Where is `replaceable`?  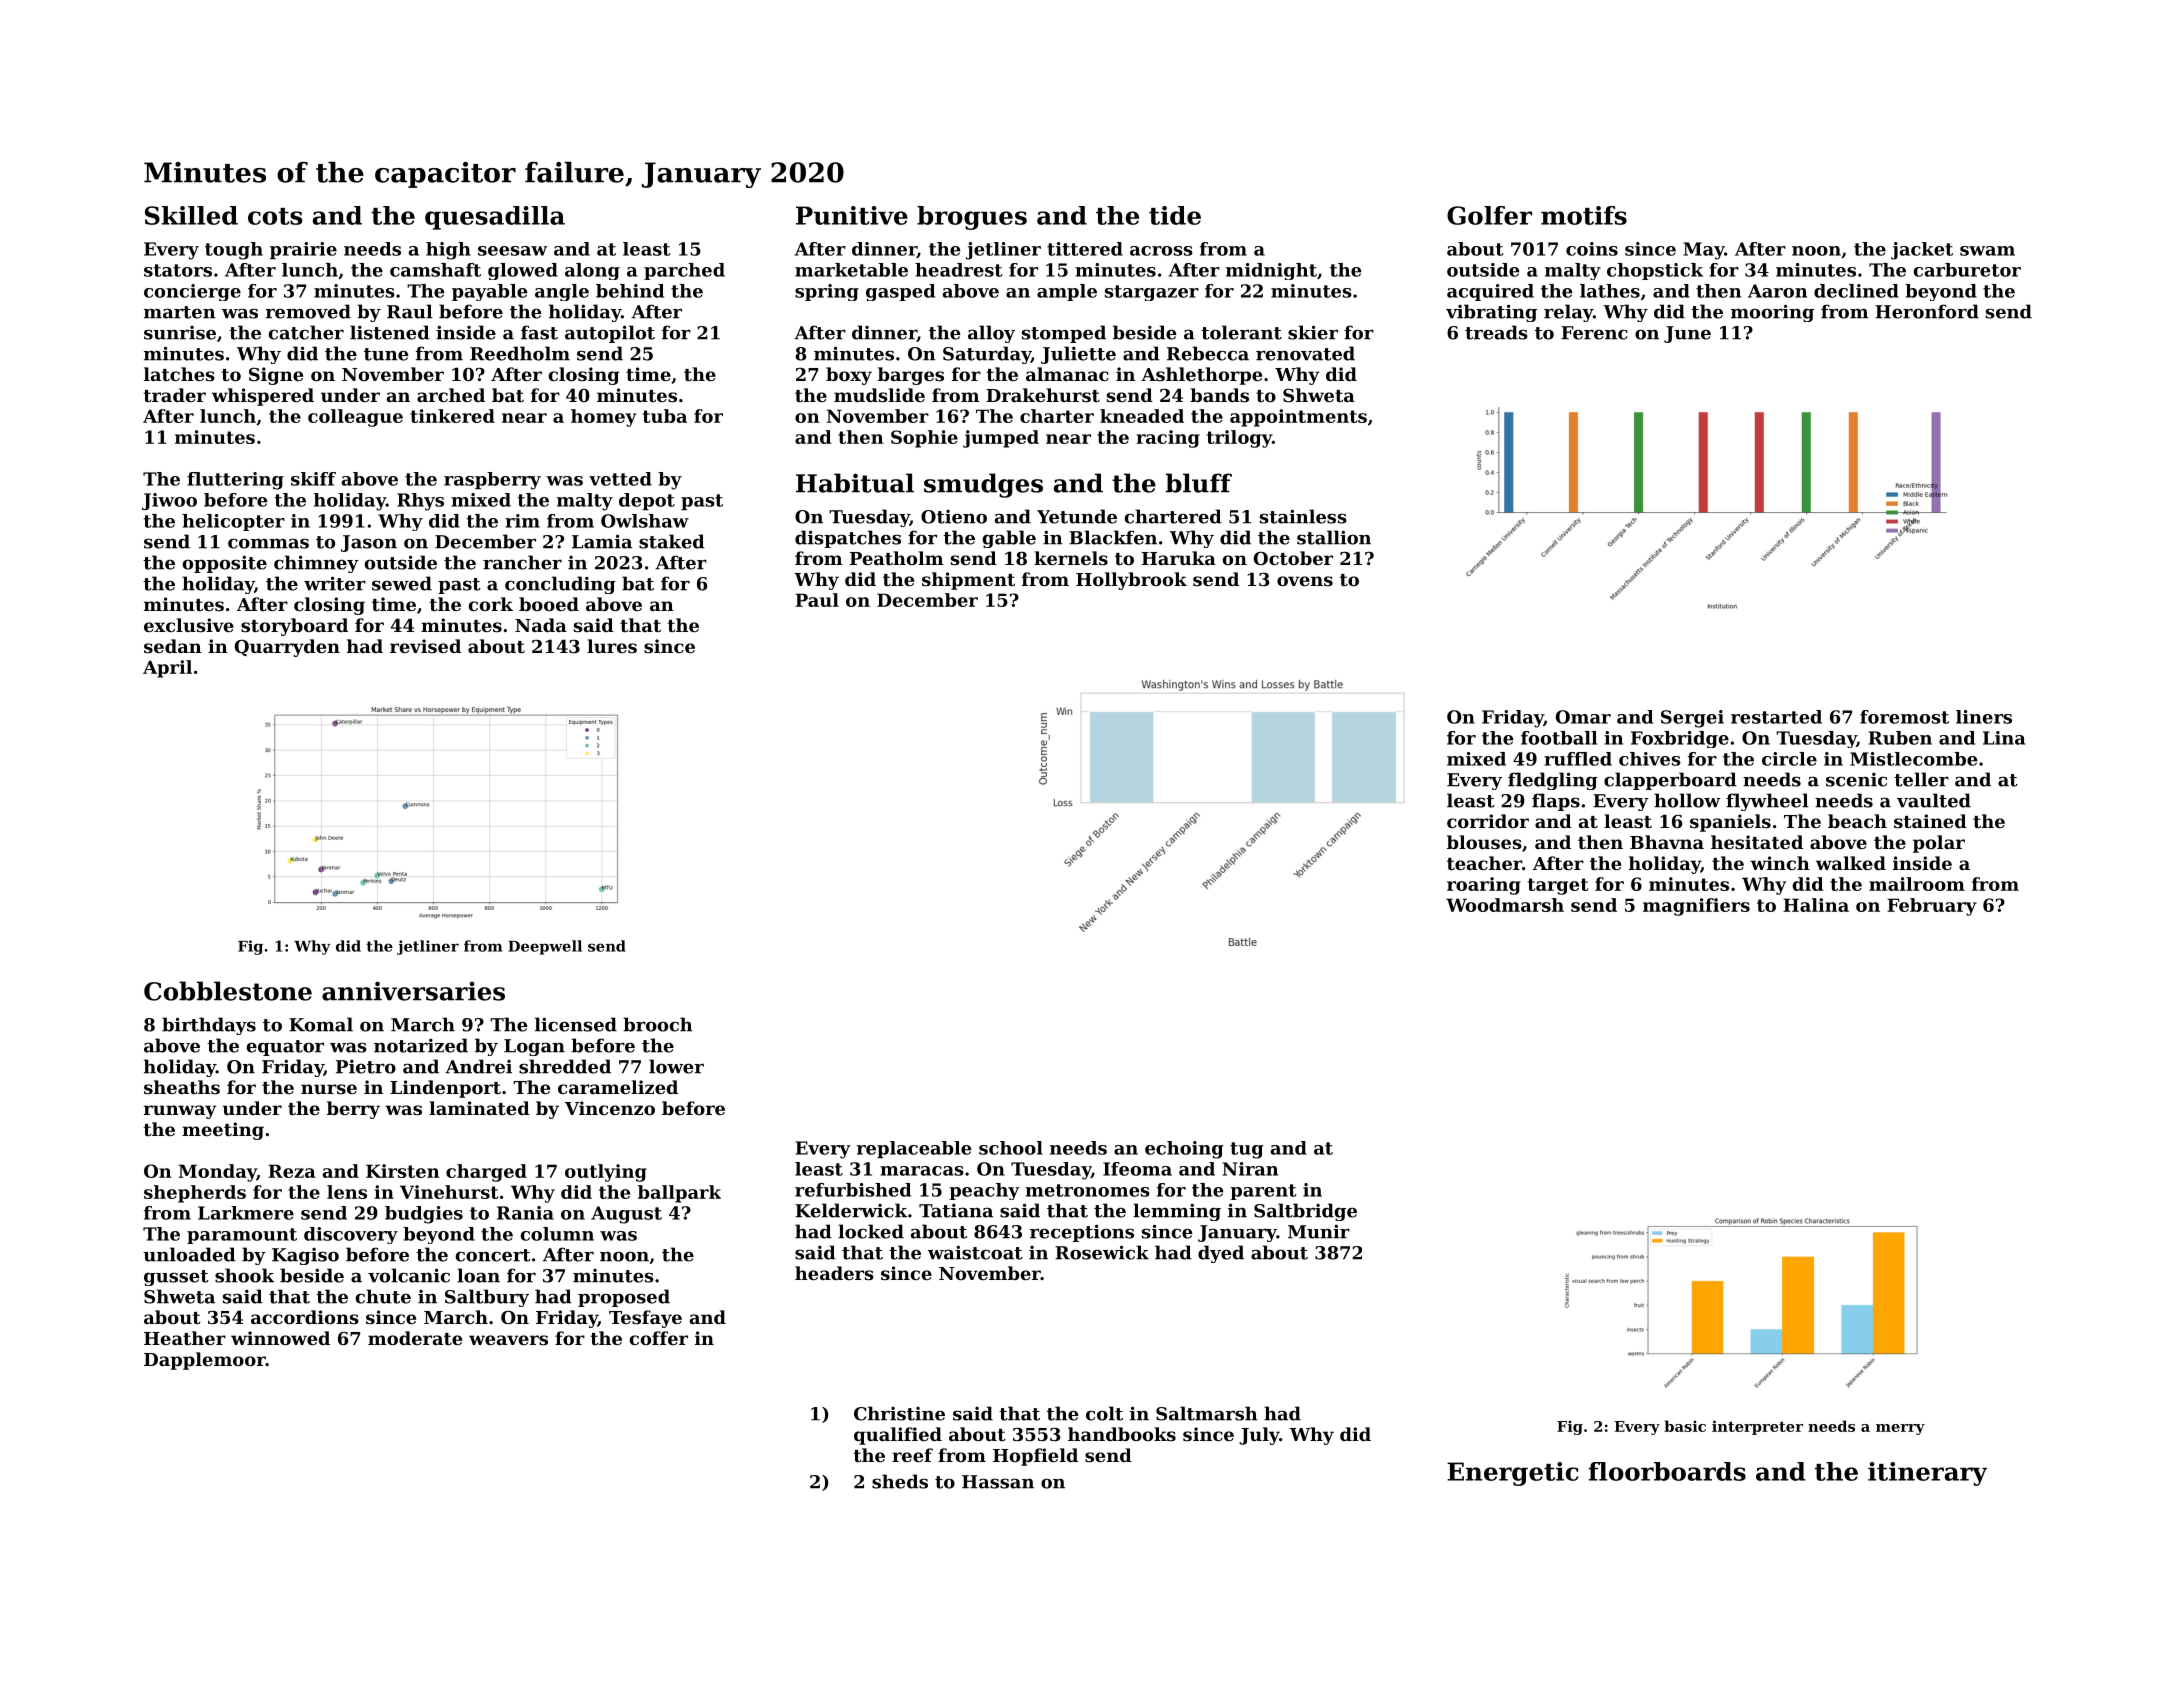 replaceable is located at coordinates (914, 1149).
